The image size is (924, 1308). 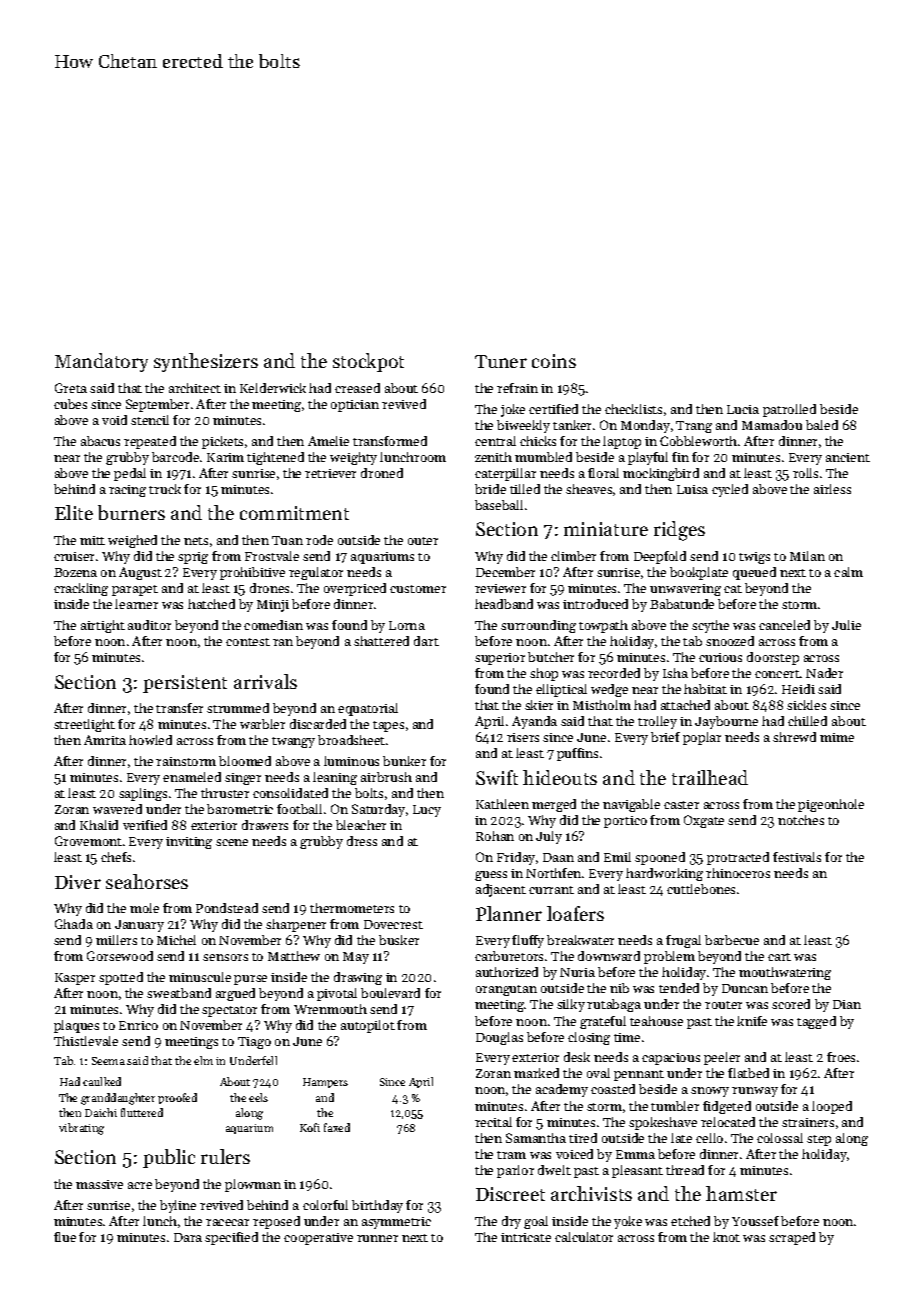 I want to click on stockpot, so click(x=368, y=362).
